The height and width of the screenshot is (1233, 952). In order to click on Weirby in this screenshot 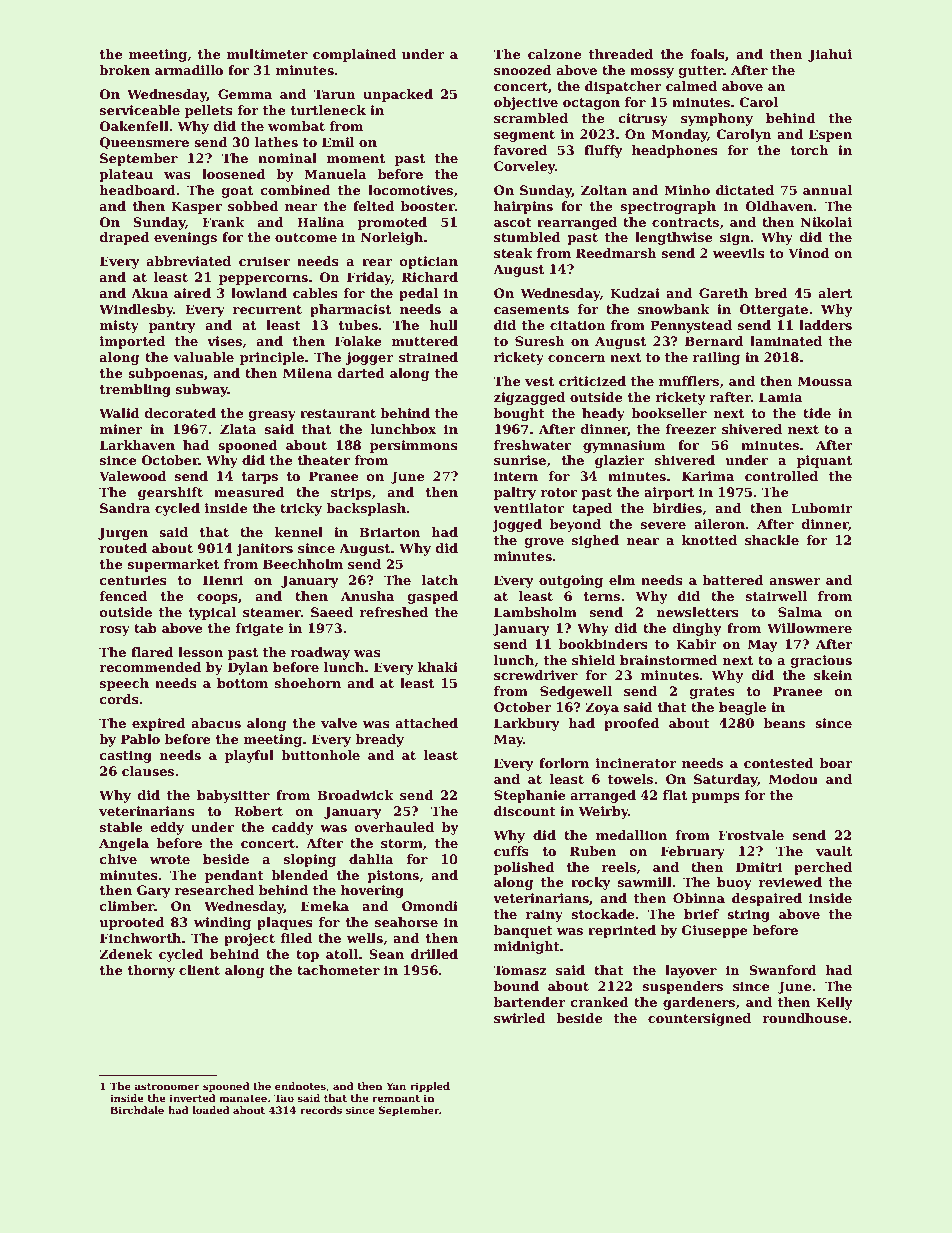, I will do `click(603, 812)`.
